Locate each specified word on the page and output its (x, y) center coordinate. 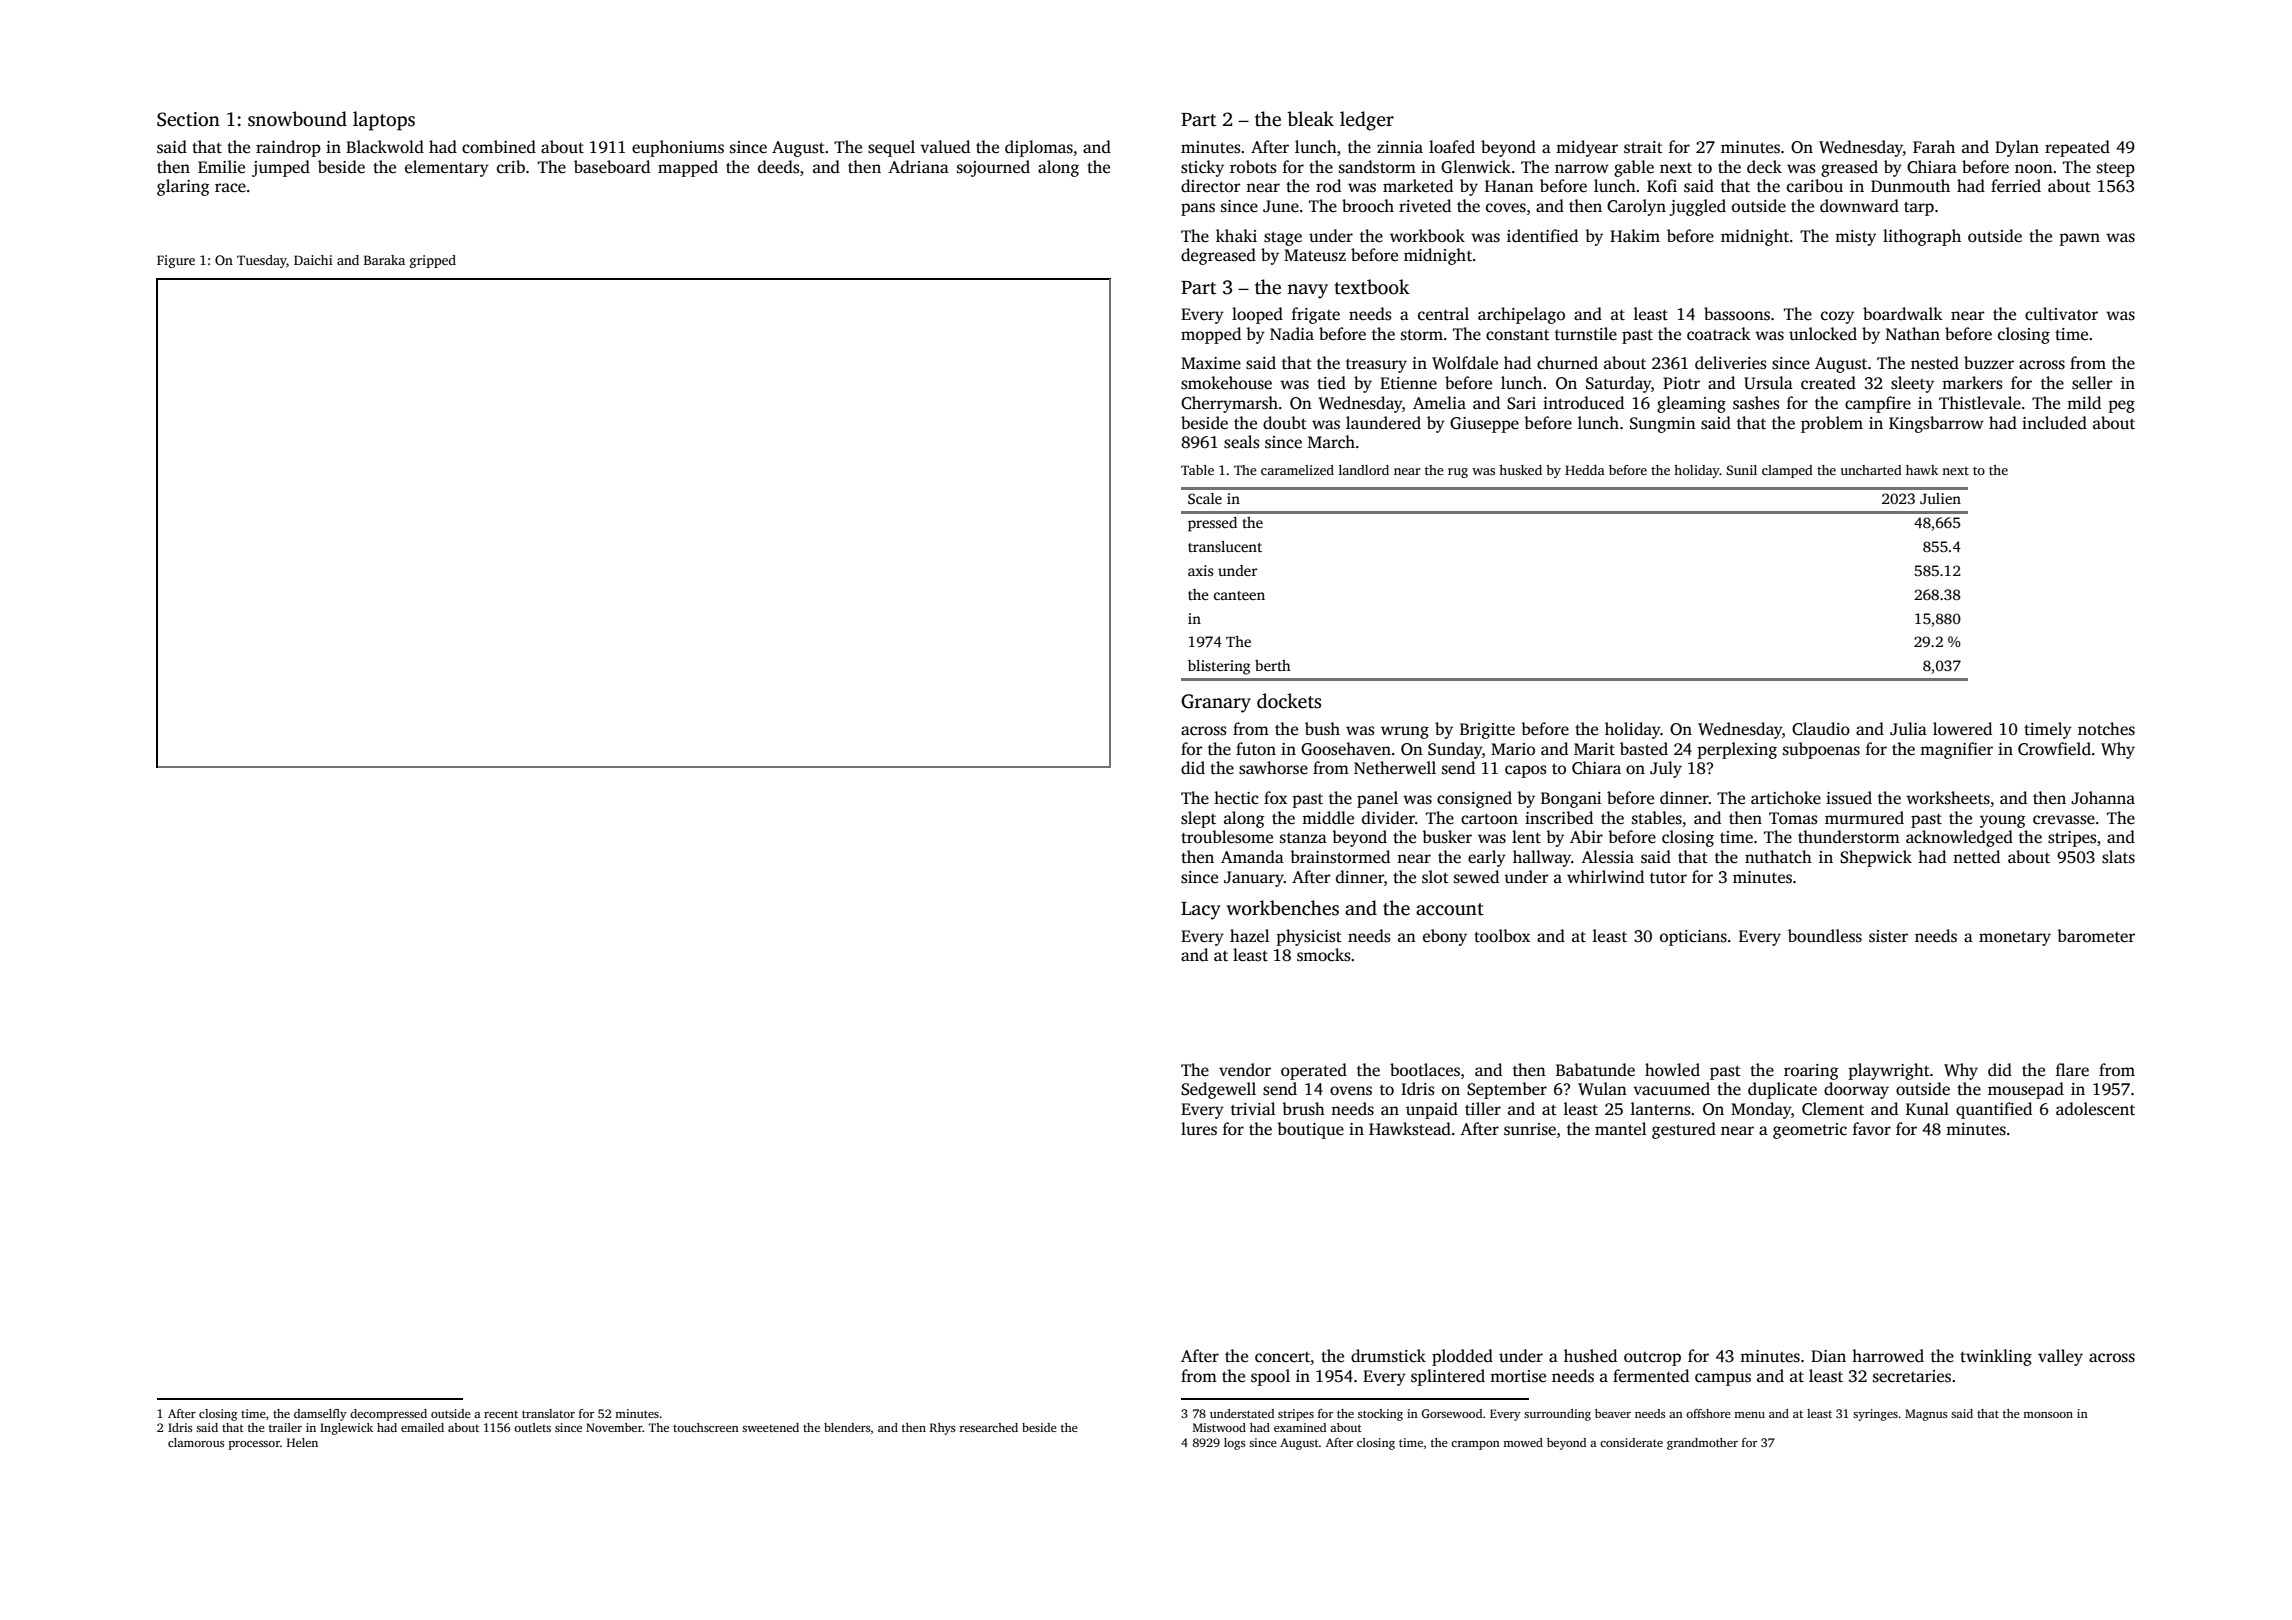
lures (1199, 1129)
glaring (183, 187)
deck (1764, 167)
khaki (1236, 235)
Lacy (1201, 911)
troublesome (1227, 837)
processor (254, 1445)
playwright (1889, 1071)
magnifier (1956, 750)
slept (1198, 819)
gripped (433, 261)
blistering (1219, 667)
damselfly (320, 1415)
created (1828, 383)
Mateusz (1315, 255)
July (1666, 769)
